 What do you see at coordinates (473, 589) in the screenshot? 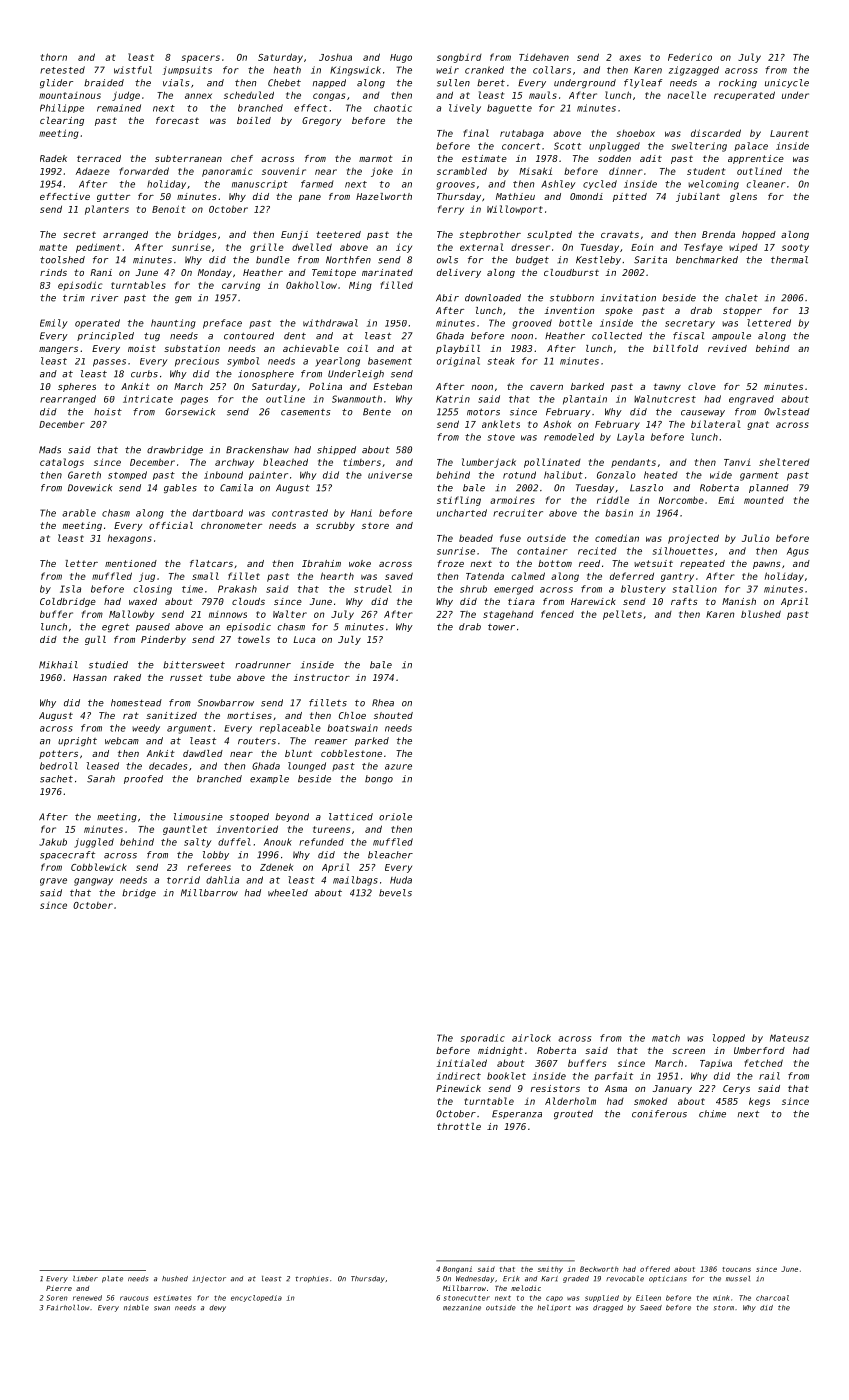
I see `shrub` at bounding box center [473, 589].
